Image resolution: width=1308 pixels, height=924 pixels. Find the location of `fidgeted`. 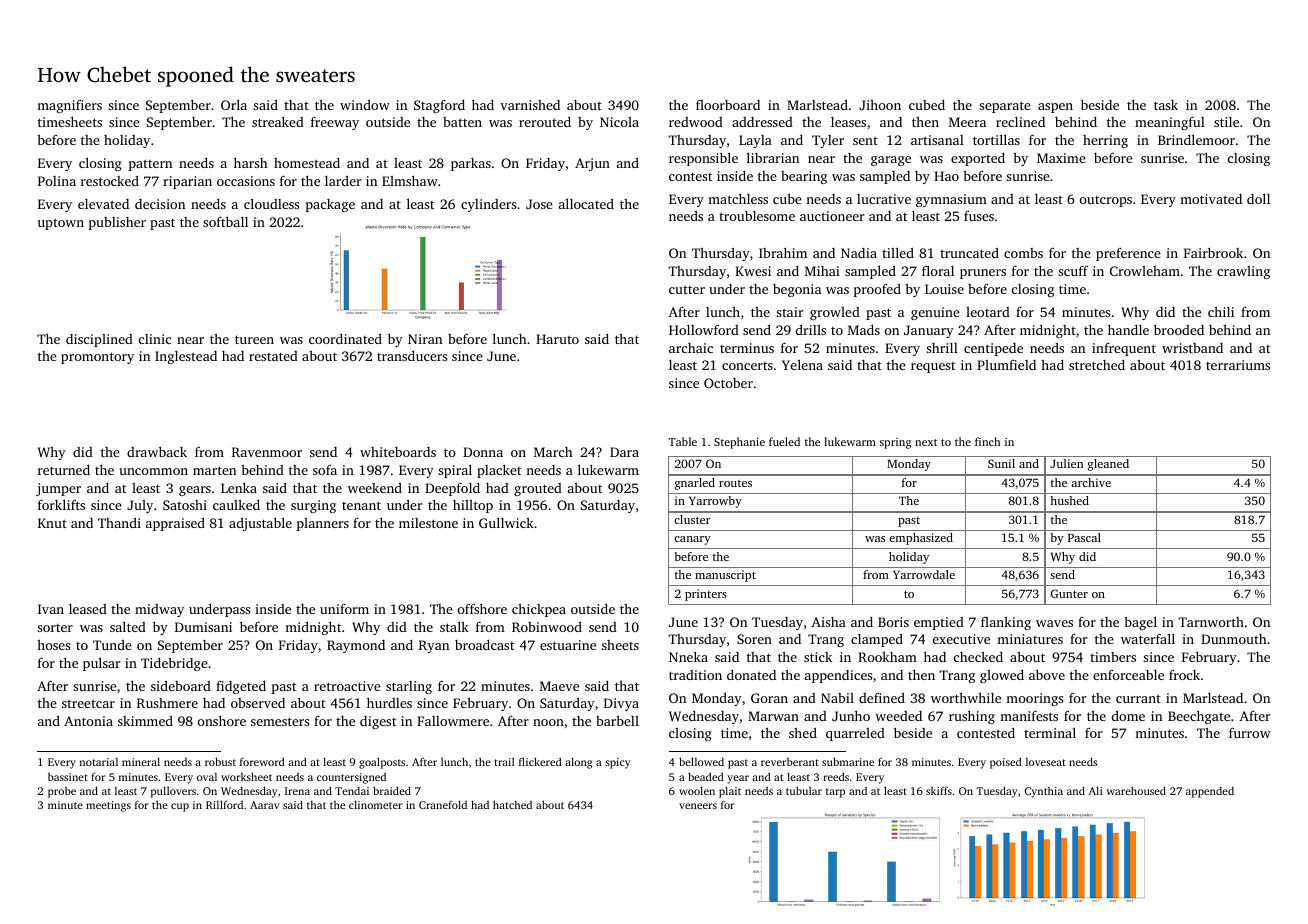

fidgeted is located at coordinates (241, 687).
